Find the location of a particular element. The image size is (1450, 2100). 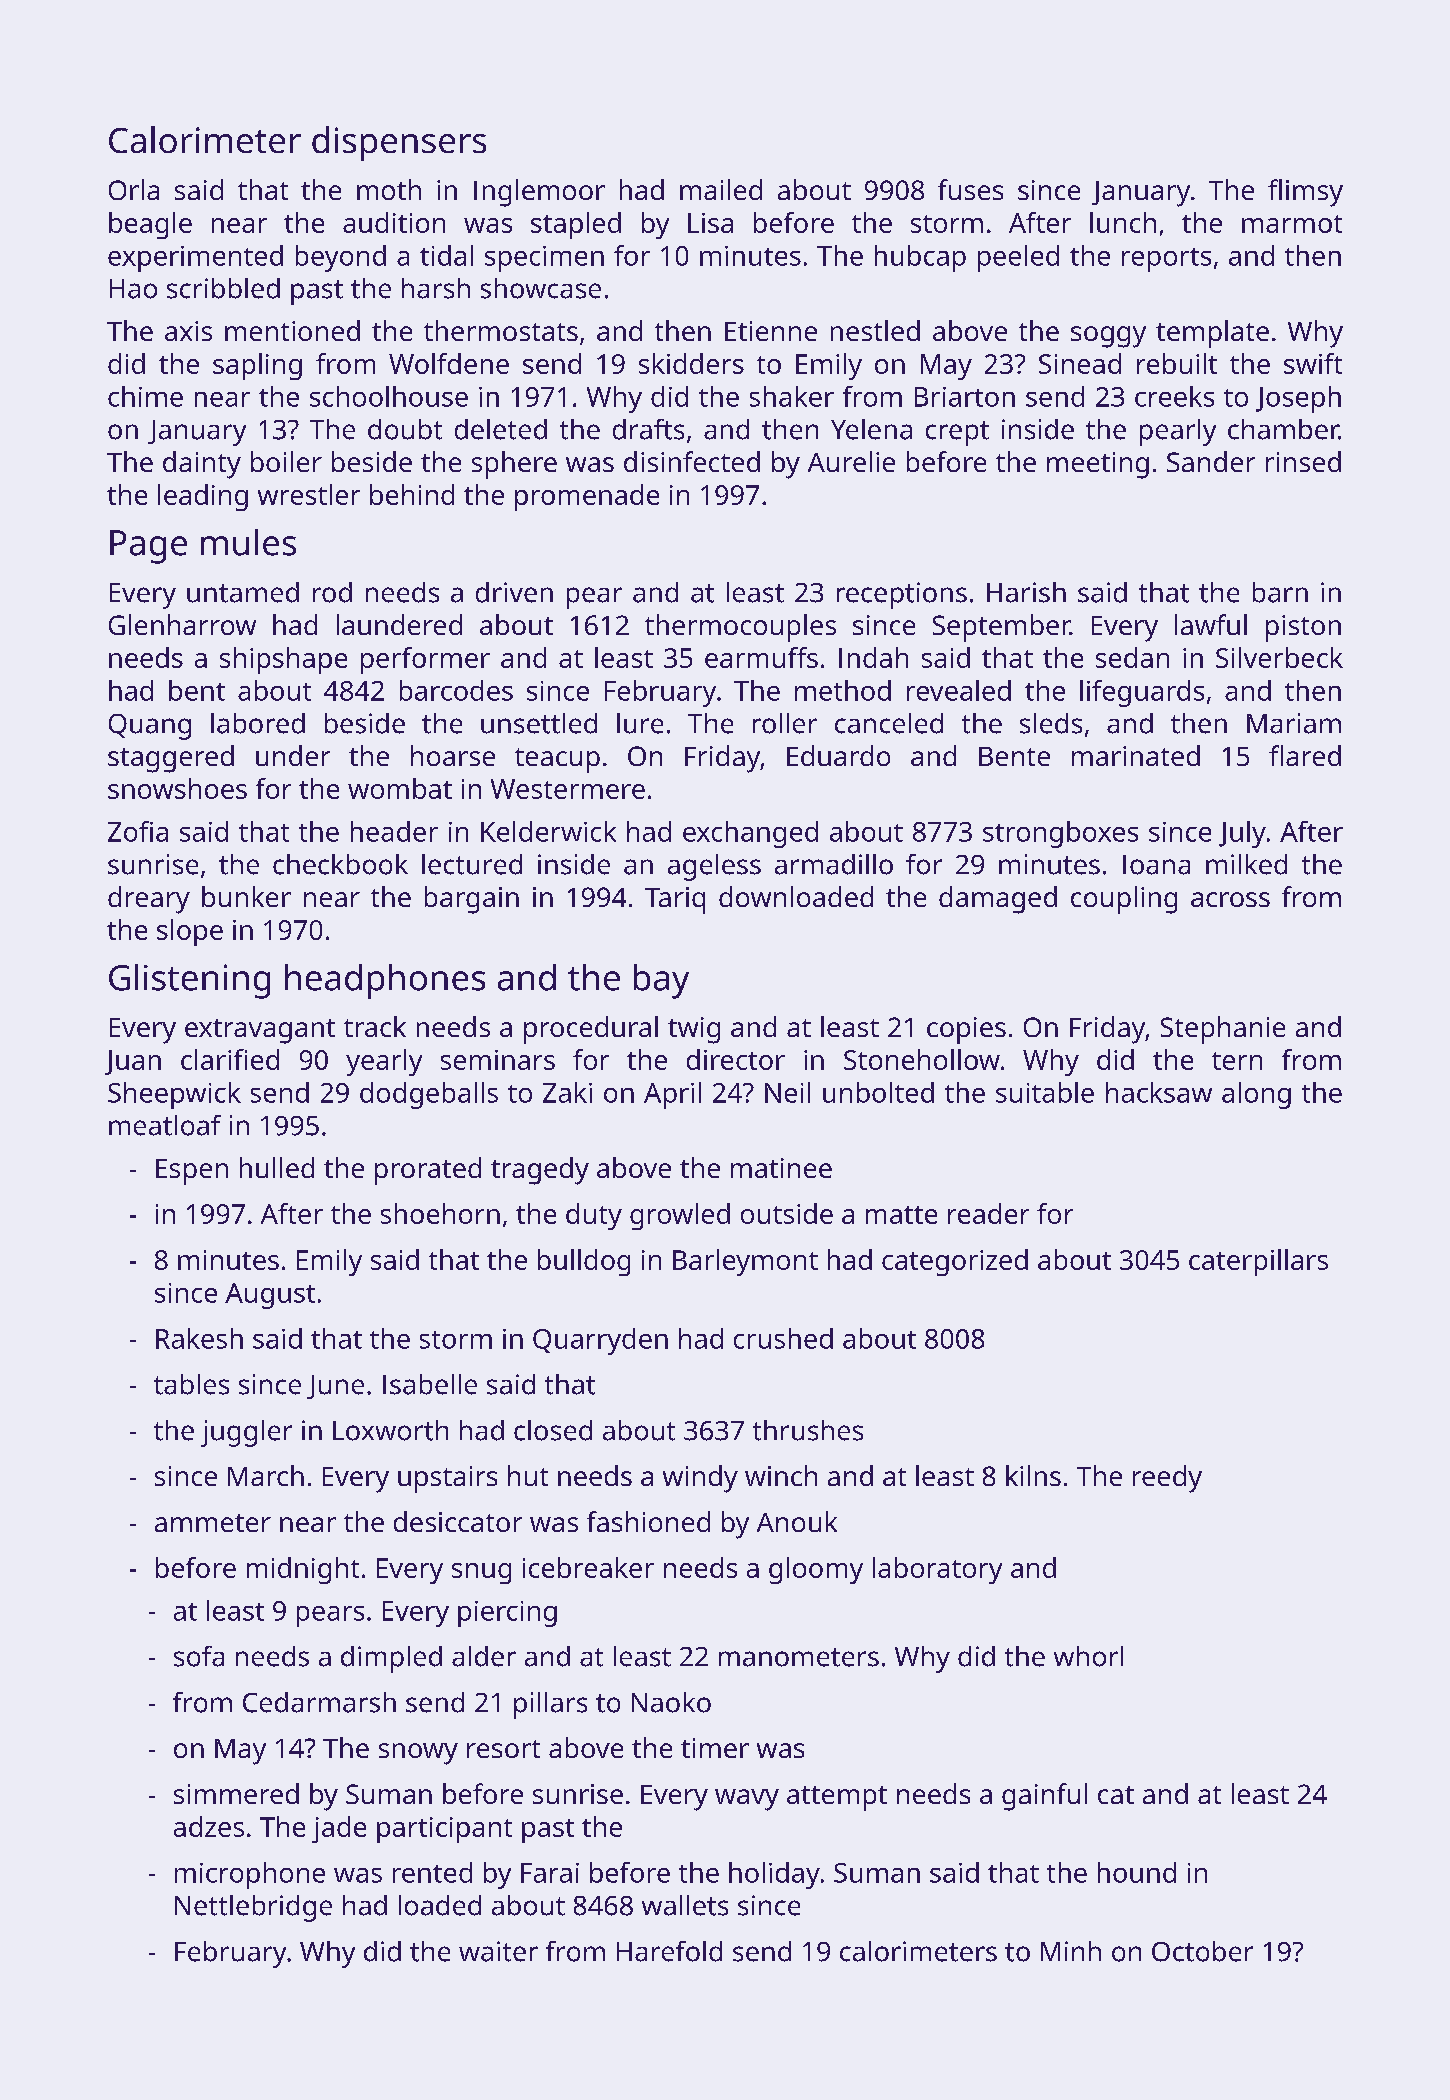

laboratory is located at coordinates (937, 1570).
